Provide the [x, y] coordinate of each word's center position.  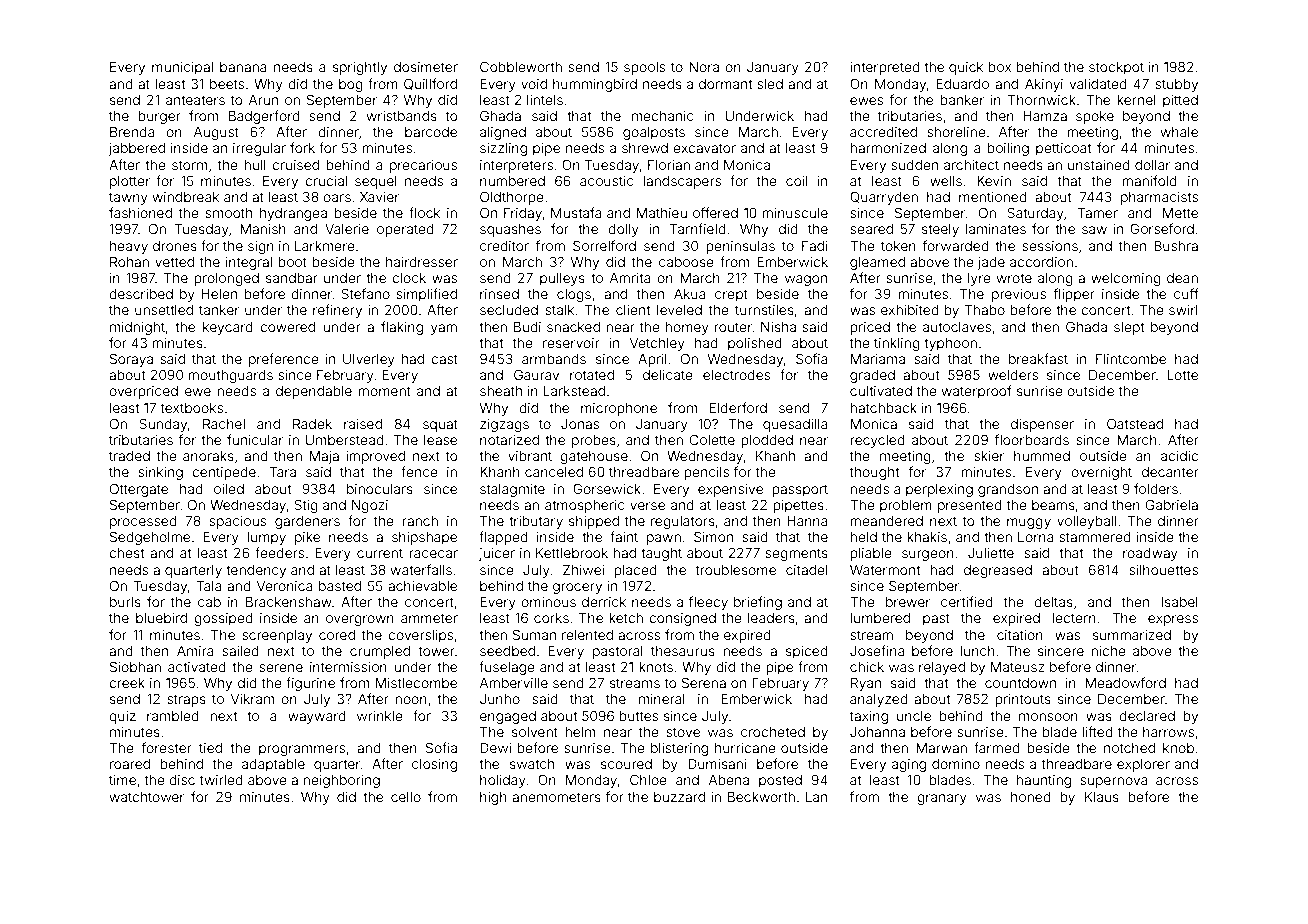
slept [1129, 328]
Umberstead [345, 440]
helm [580, 732]
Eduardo [962, 84]
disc [182, 780]
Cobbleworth [521, 66]
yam [444, 329]
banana [243, 67]
